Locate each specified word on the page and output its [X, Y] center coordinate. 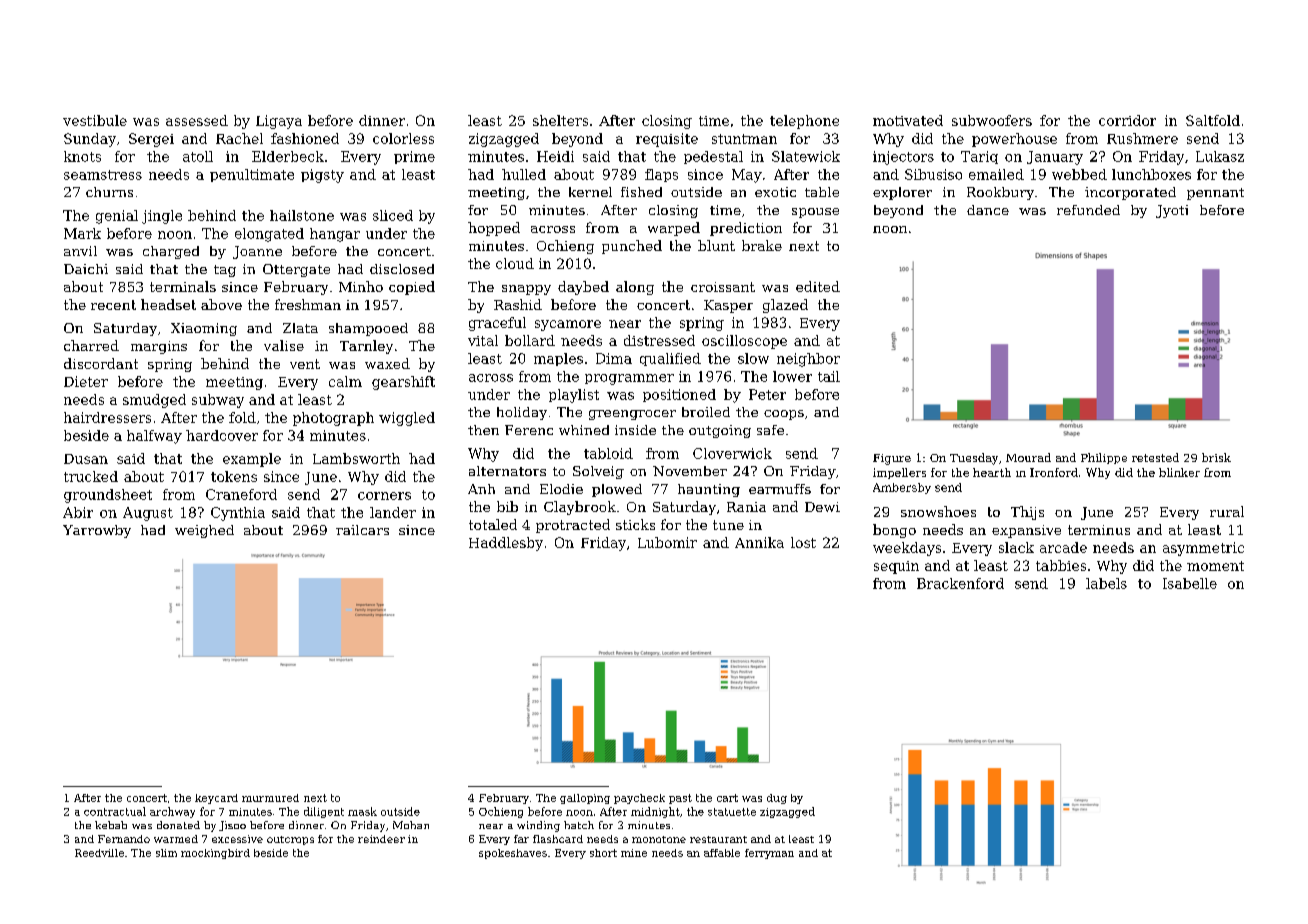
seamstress [103, 175]
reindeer [381, 839]
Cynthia [238, 514]
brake [762, 245]
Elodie [561, 489]
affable [722, 853]
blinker [1179, 472]
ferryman [769, 854]
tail [829, 376]
